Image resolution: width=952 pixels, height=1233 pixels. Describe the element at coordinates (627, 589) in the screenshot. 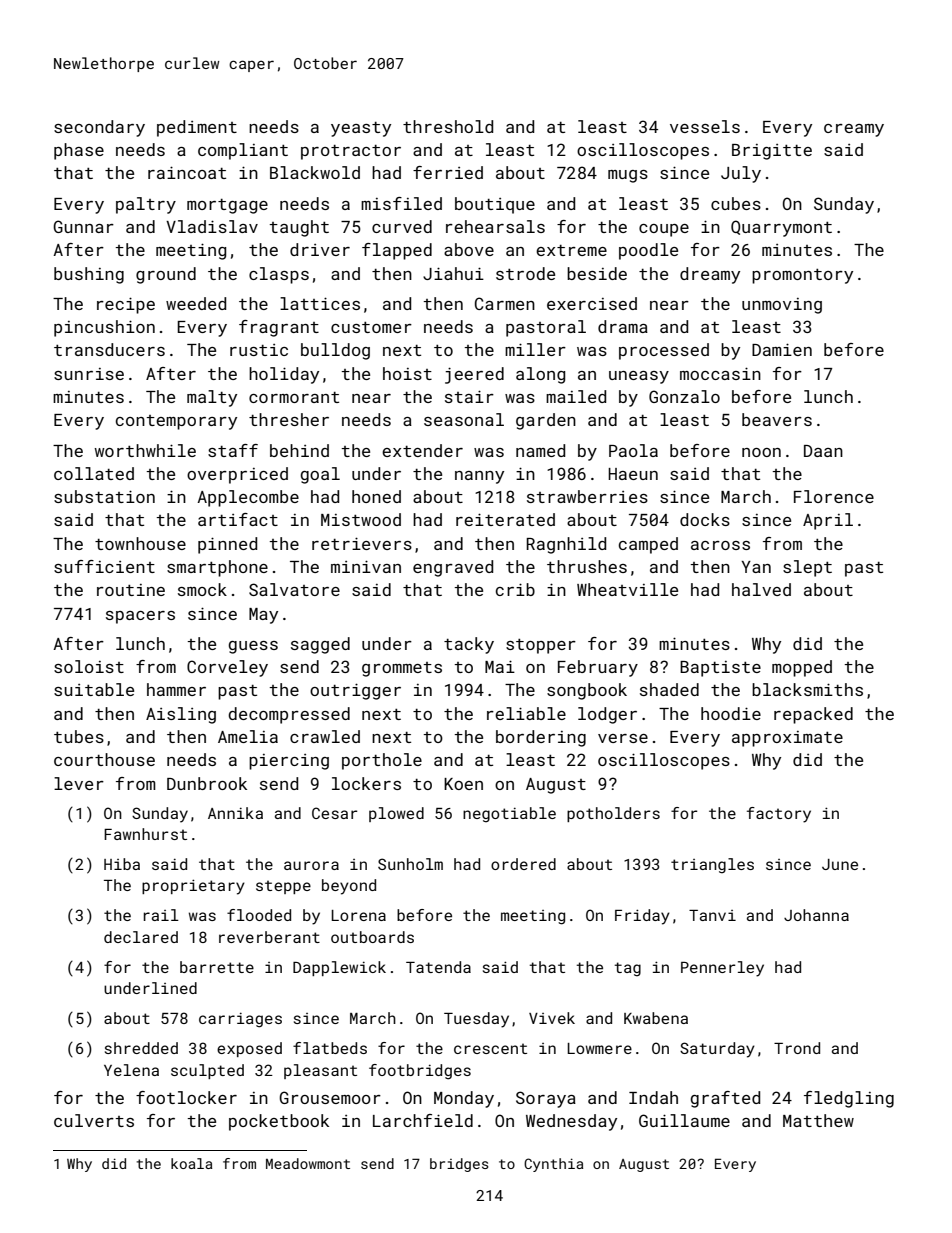

I see `Wheatville` at that location.
